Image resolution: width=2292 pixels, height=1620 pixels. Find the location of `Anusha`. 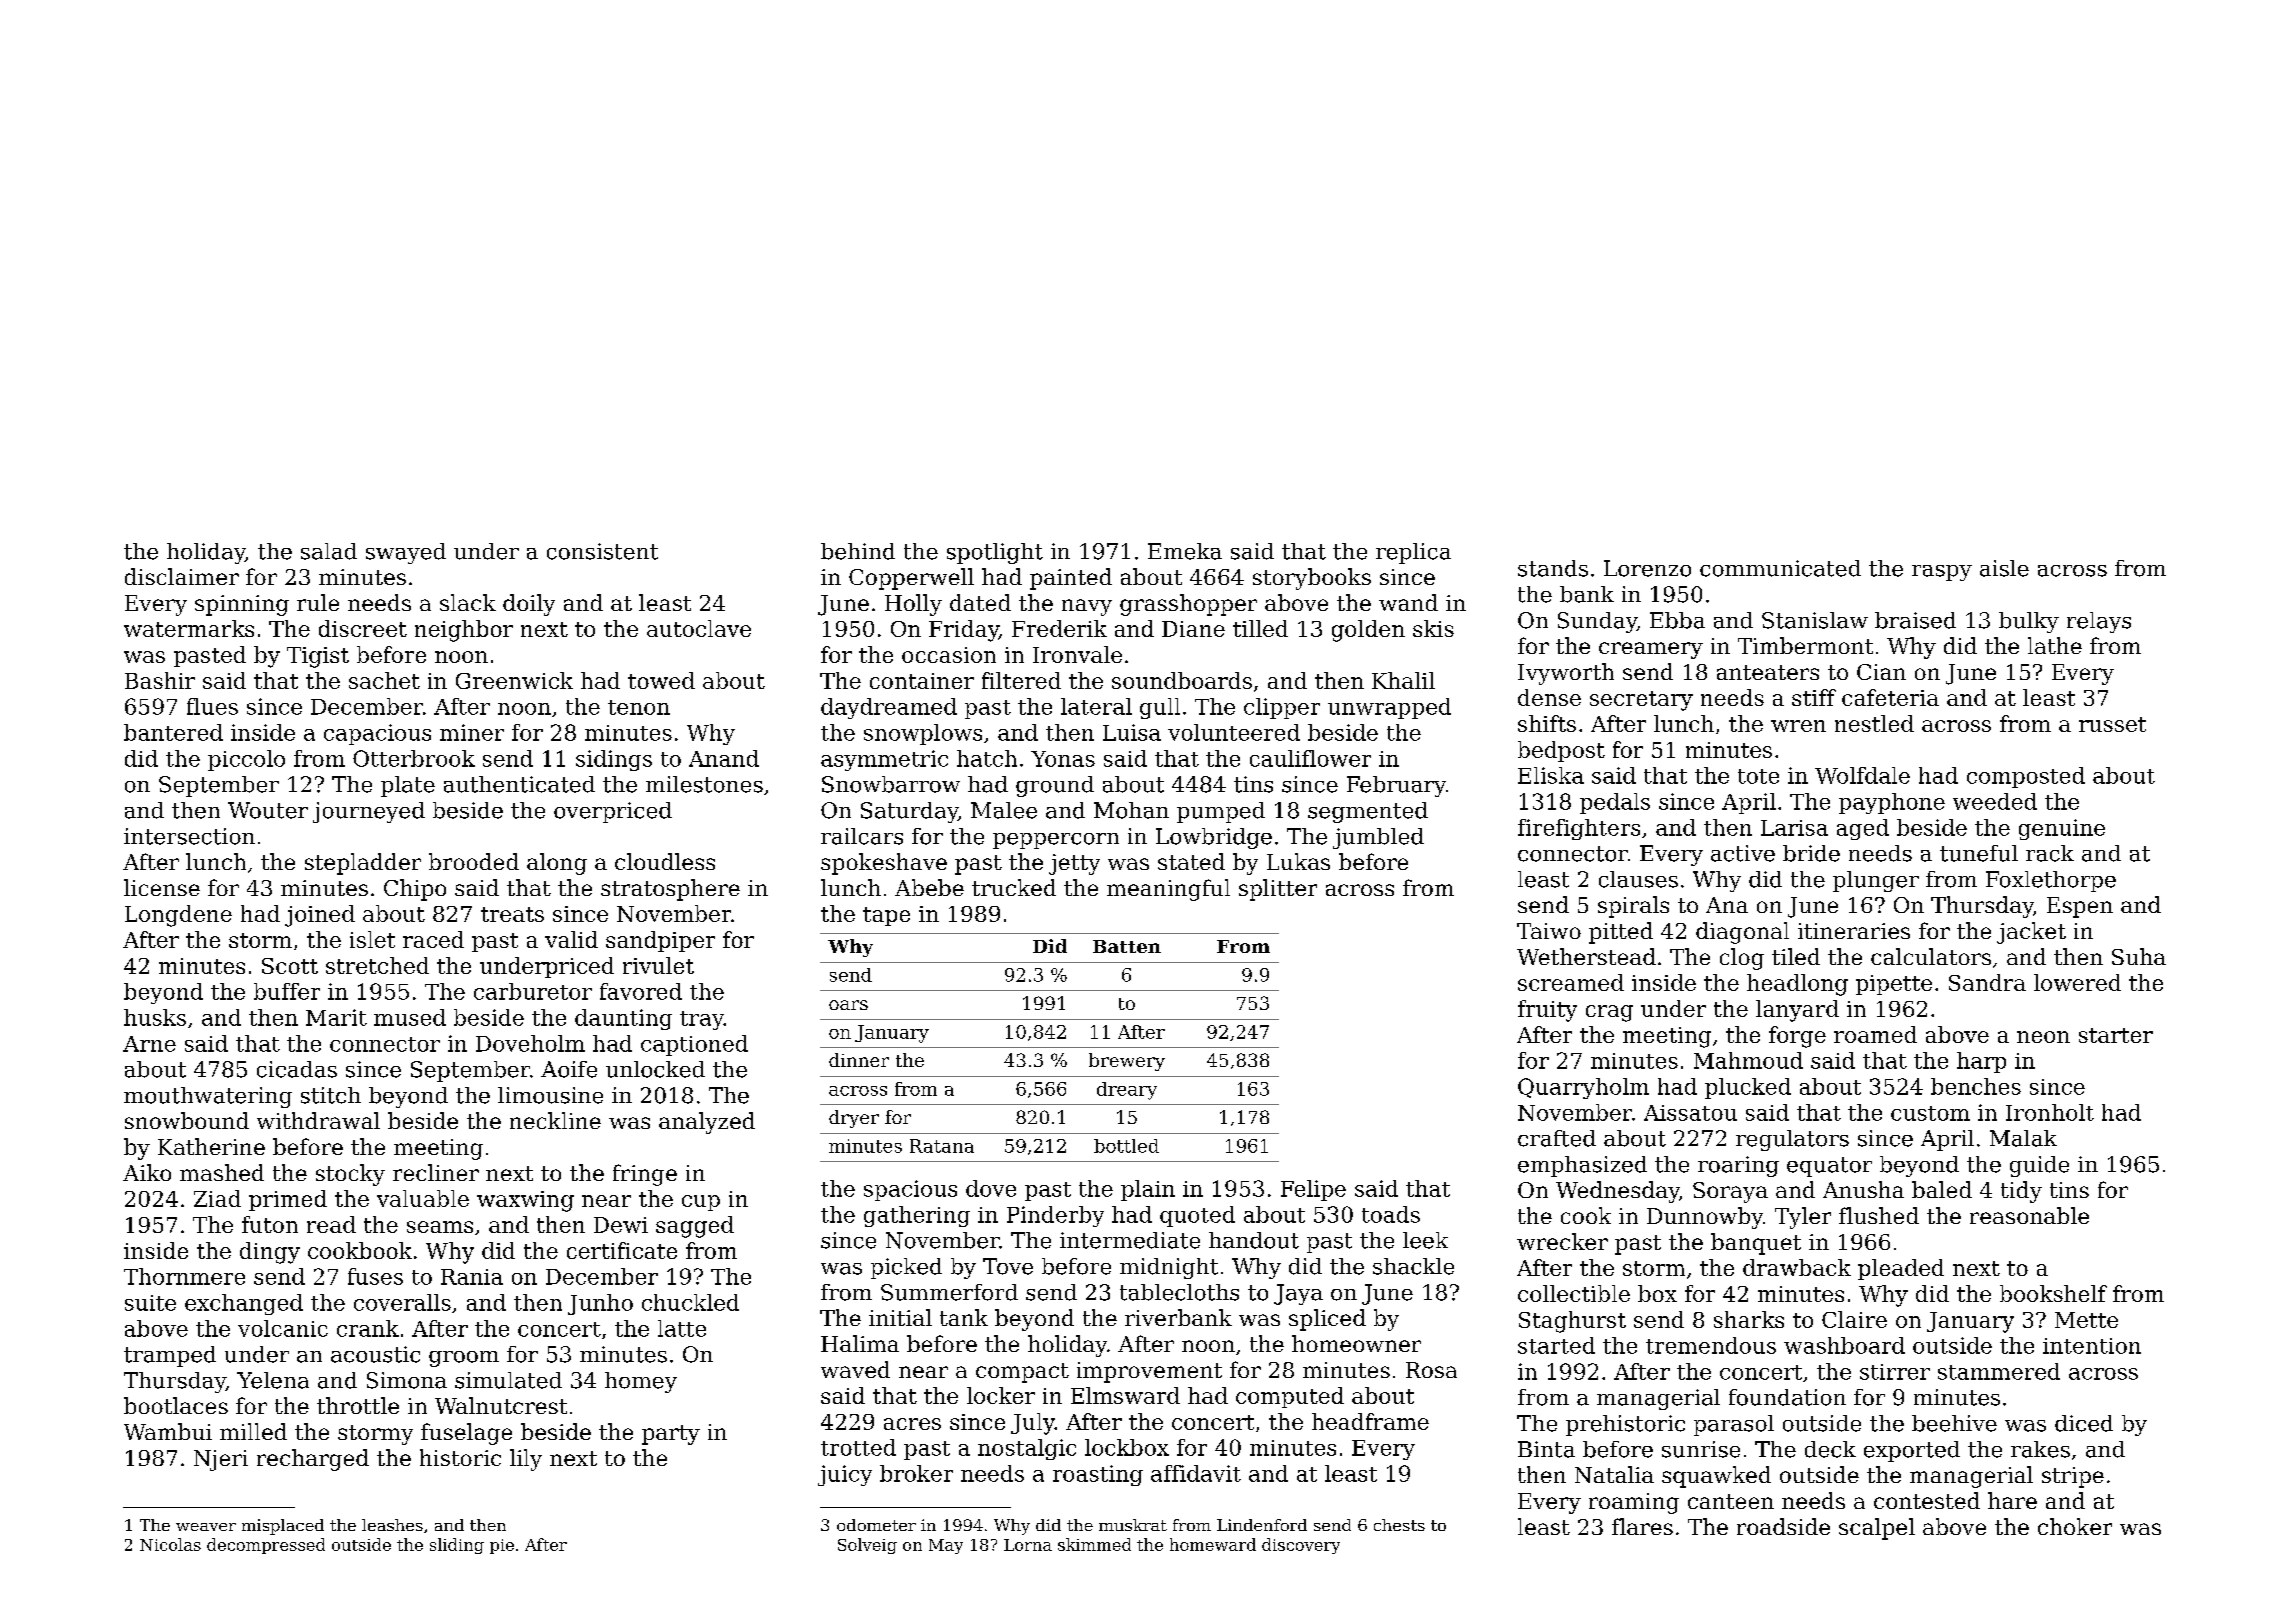

Anusha is located at coordinates (1863, 1189).
